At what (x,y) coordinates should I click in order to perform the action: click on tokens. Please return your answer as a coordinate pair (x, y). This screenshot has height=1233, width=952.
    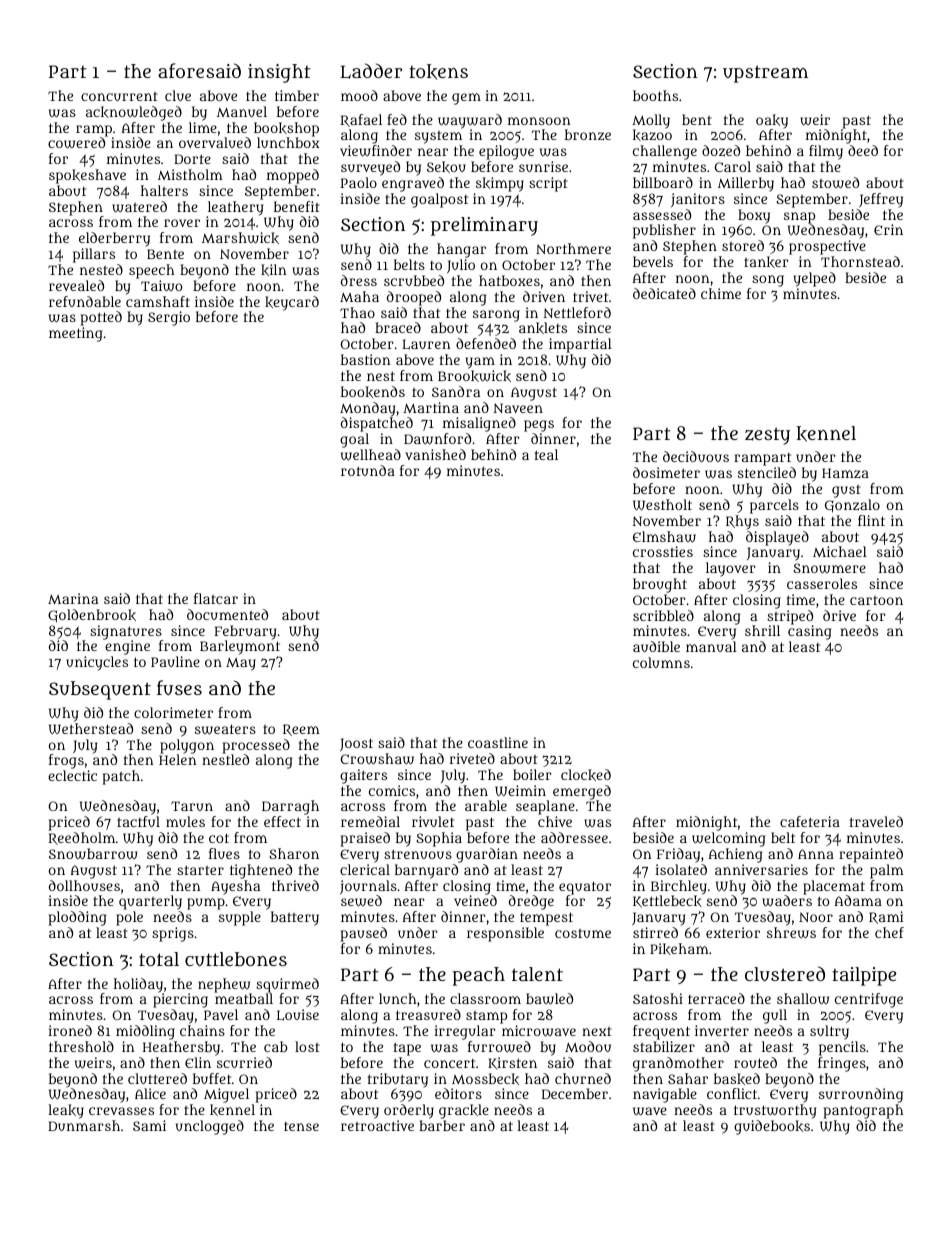
    Looking at the image, I should click on (438, 72).
